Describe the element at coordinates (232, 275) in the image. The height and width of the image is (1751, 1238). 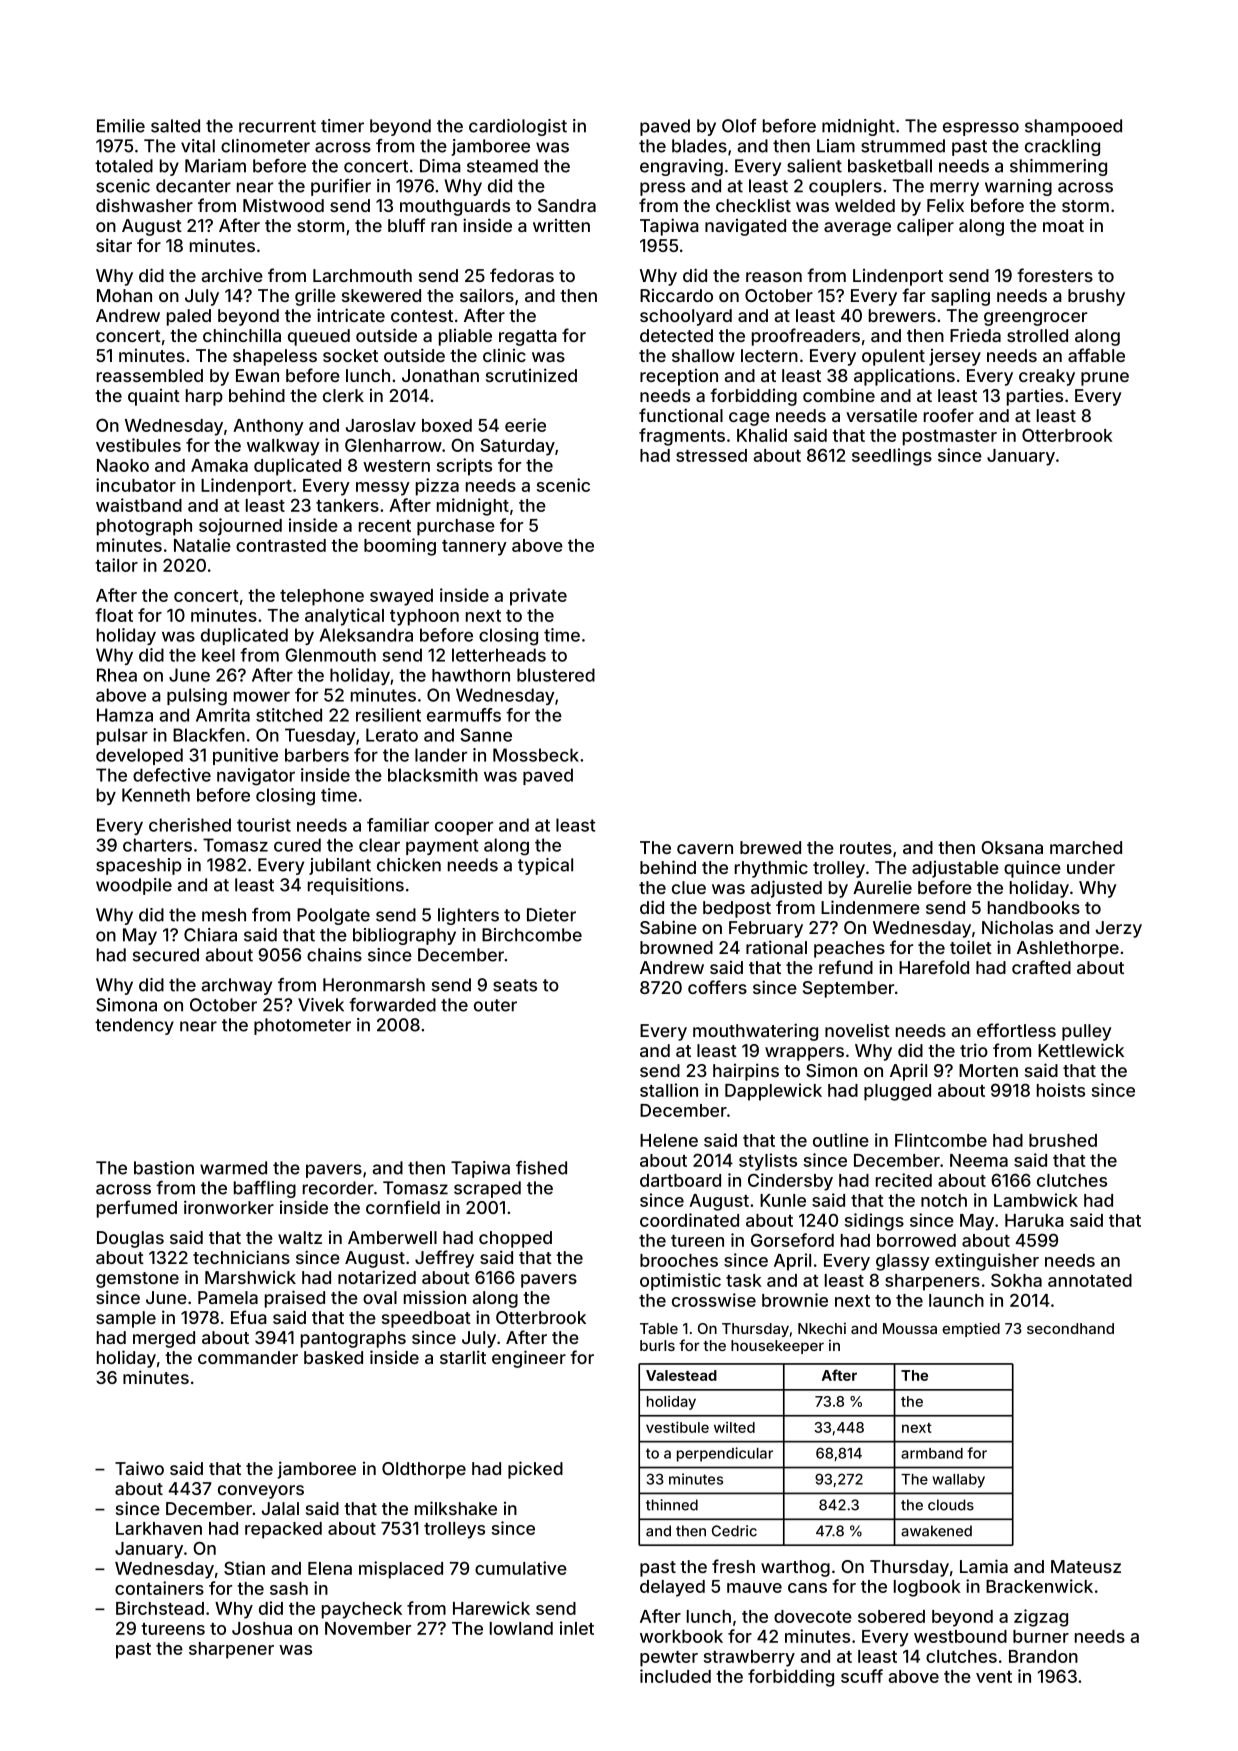
I see `archive` at that location.
